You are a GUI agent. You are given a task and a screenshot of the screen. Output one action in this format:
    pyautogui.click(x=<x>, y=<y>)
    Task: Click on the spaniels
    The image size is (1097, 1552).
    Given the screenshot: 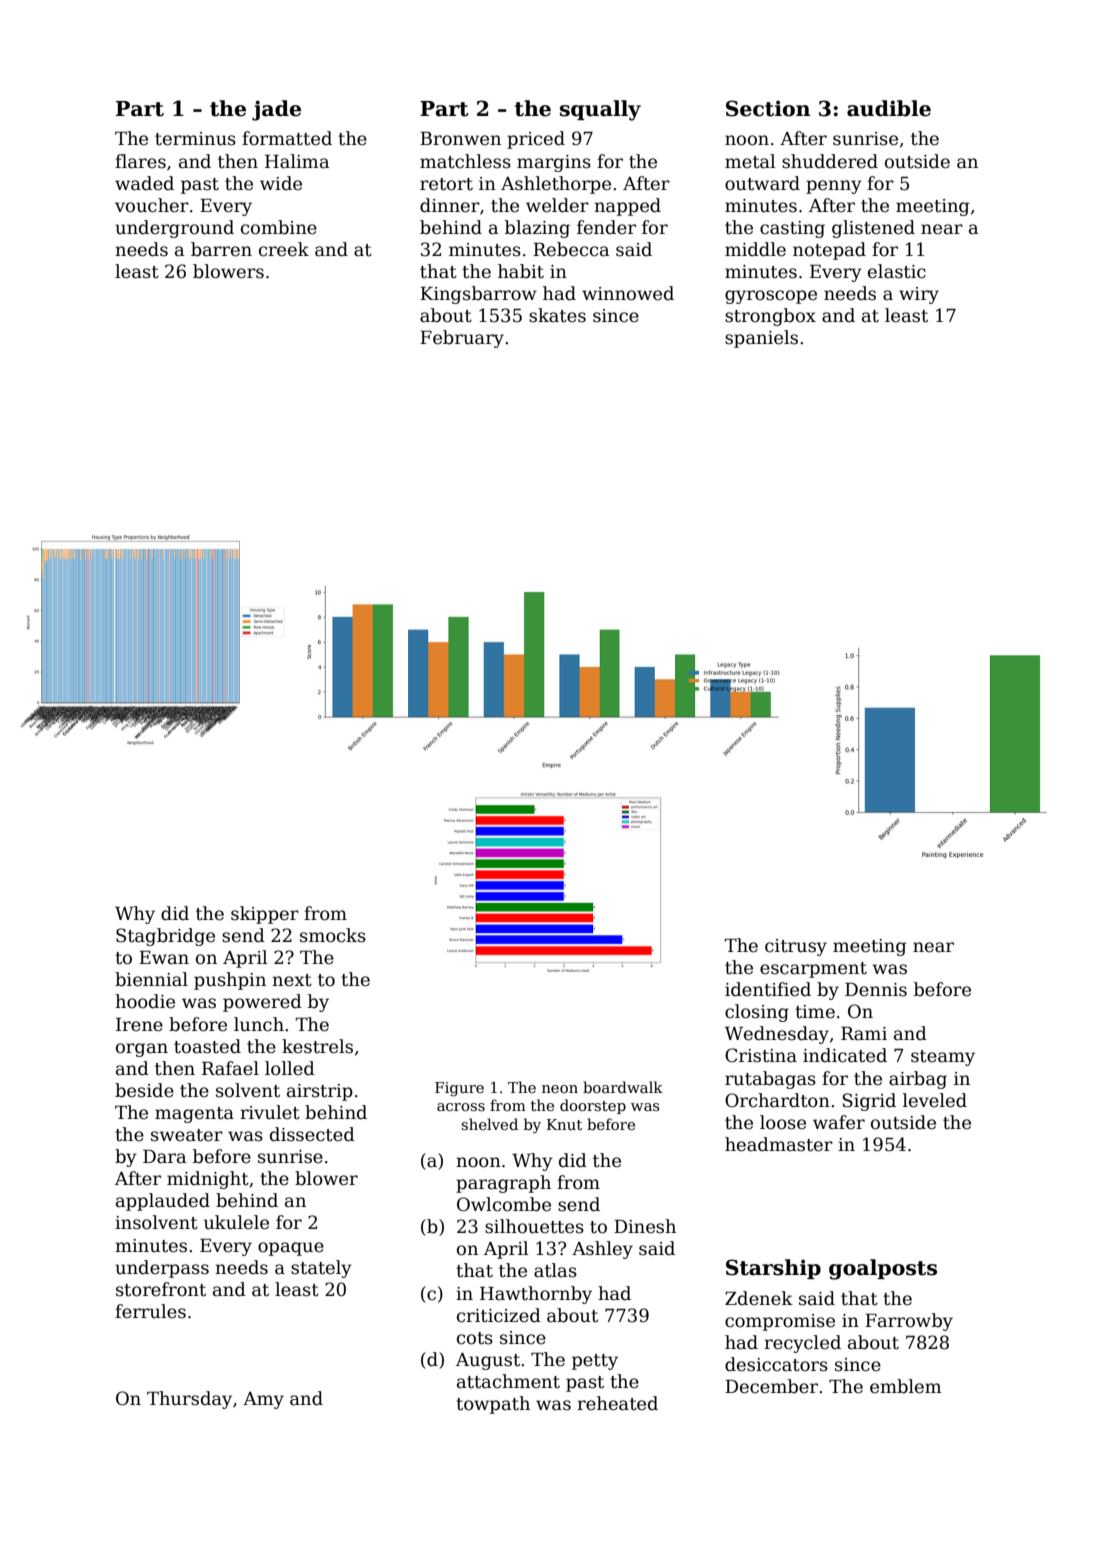 What is the action you would take?
    pyautogui.click(x=761, y=339)
